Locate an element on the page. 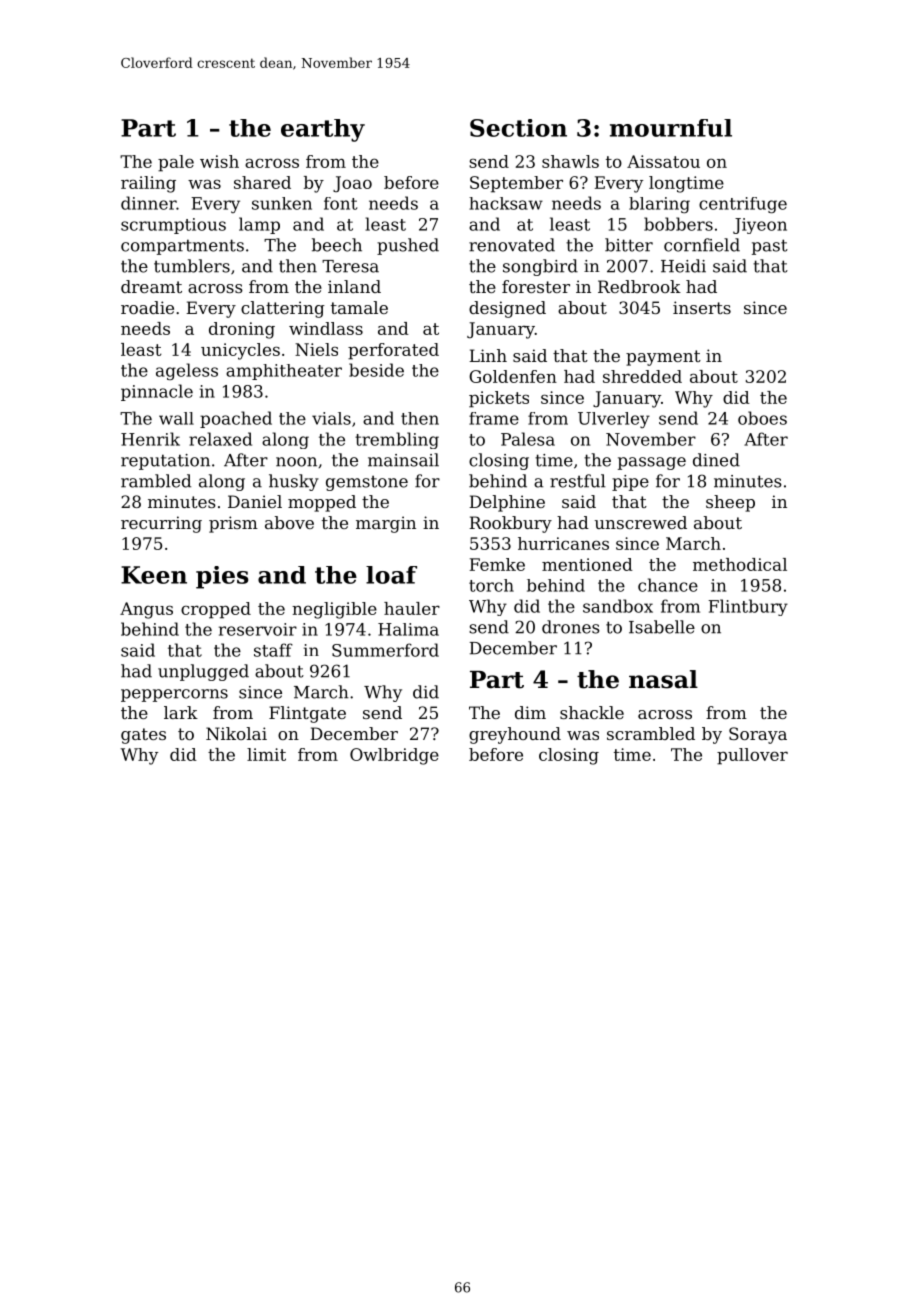  earthy is located at coordinates (323, 130).
